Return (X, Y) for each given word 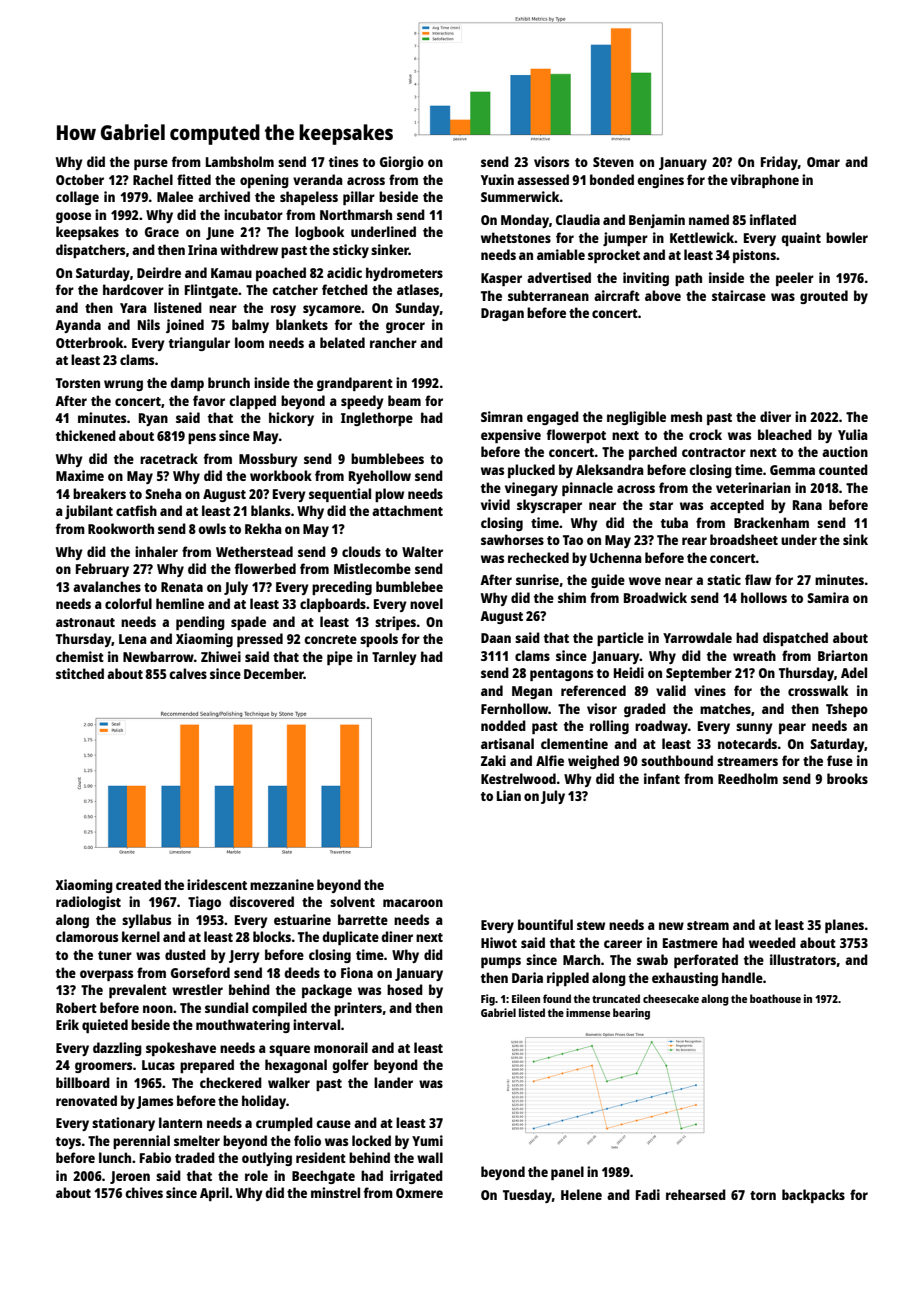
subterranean (548, 295)
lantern (180, 1122)
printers (358, 1009)
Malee (175, 196)
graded (645, 710)
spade (248, 623)
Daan (496, 638)
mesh (686, 416)
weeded (772, 942)
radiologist (88, 903)
